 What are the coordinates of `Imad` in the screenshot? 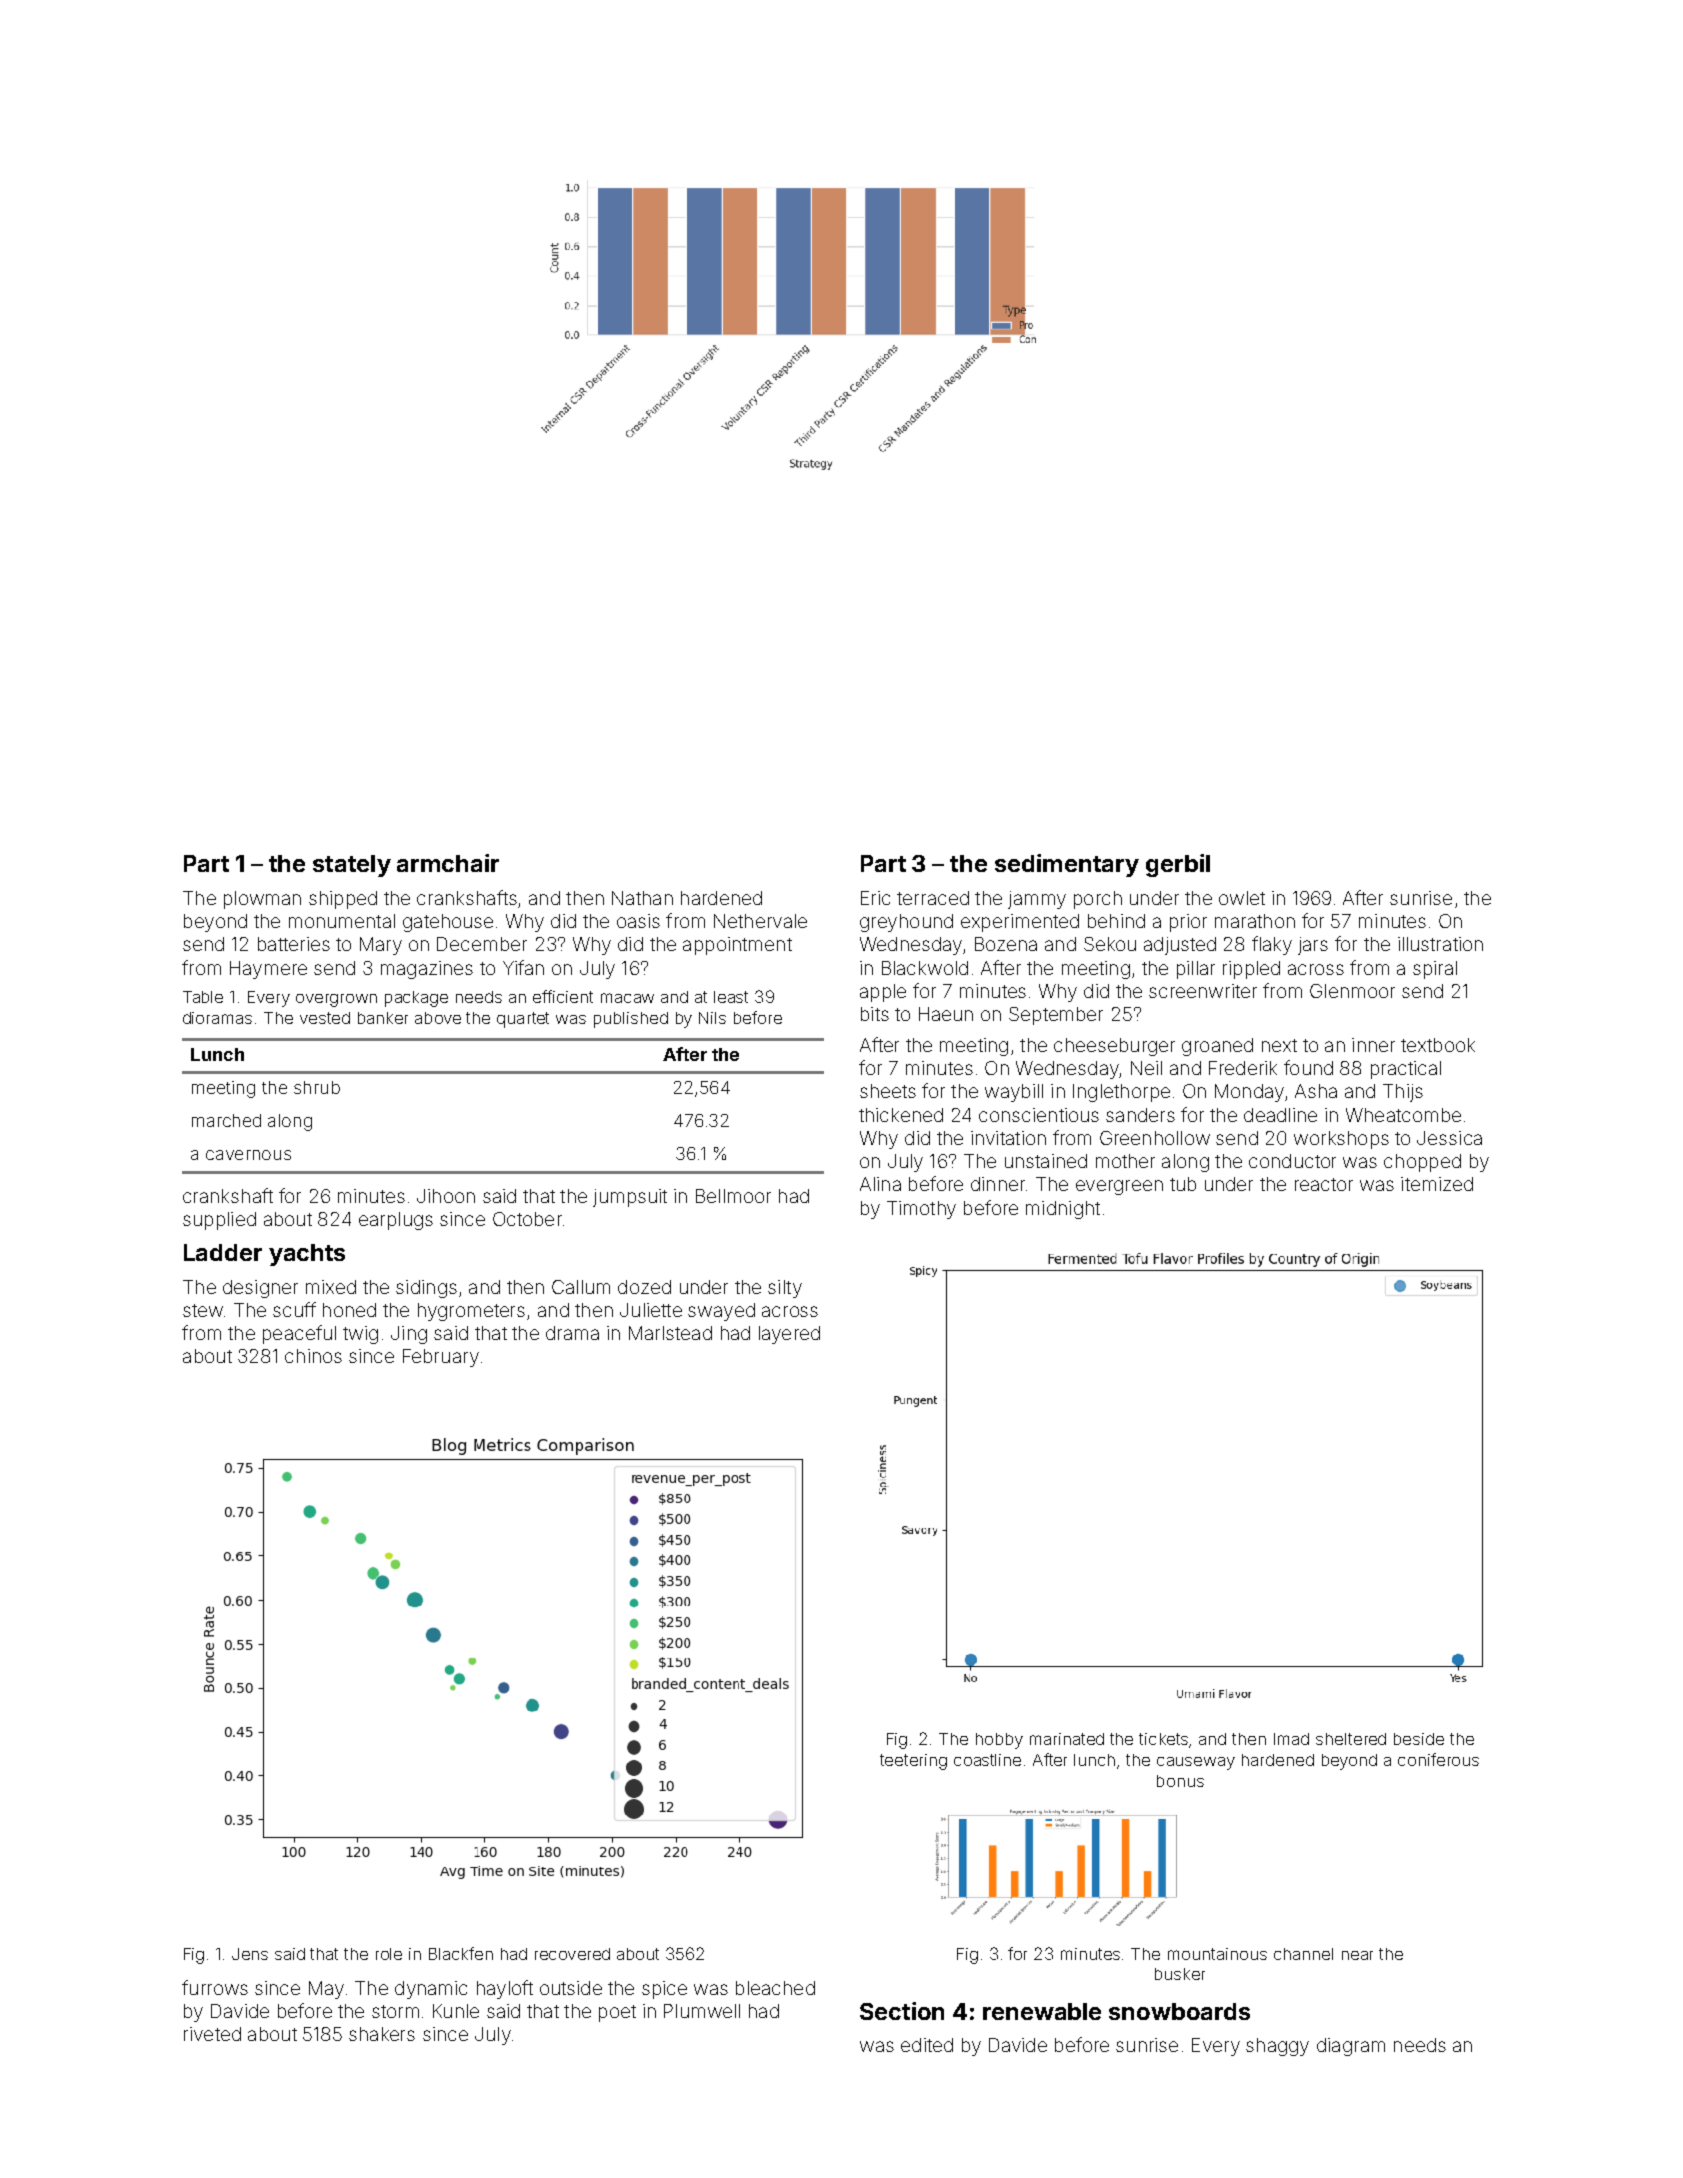 It's located at (1291, 1739).
